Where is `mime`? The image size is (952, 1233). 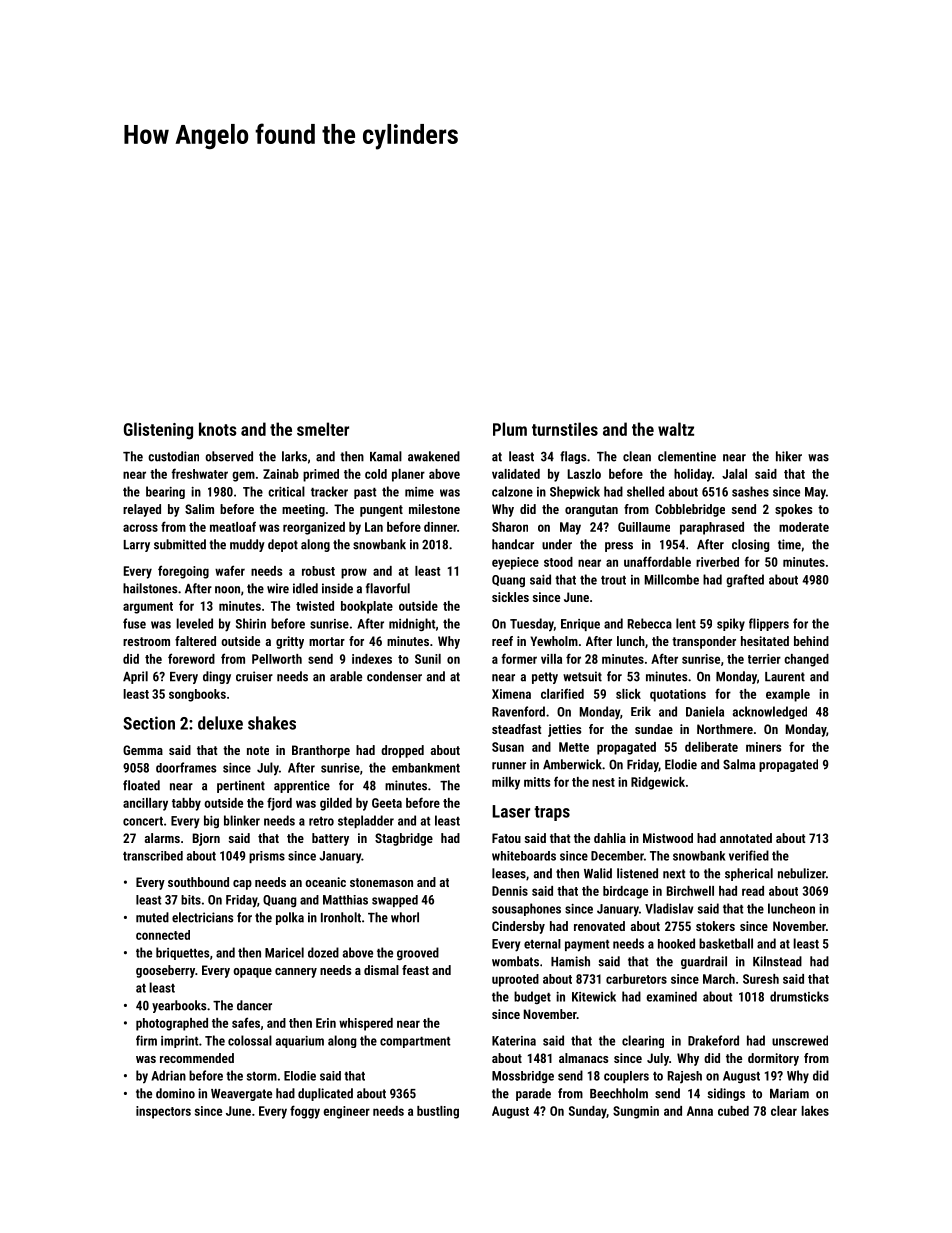 mime is located at coordinates (419, 492).
